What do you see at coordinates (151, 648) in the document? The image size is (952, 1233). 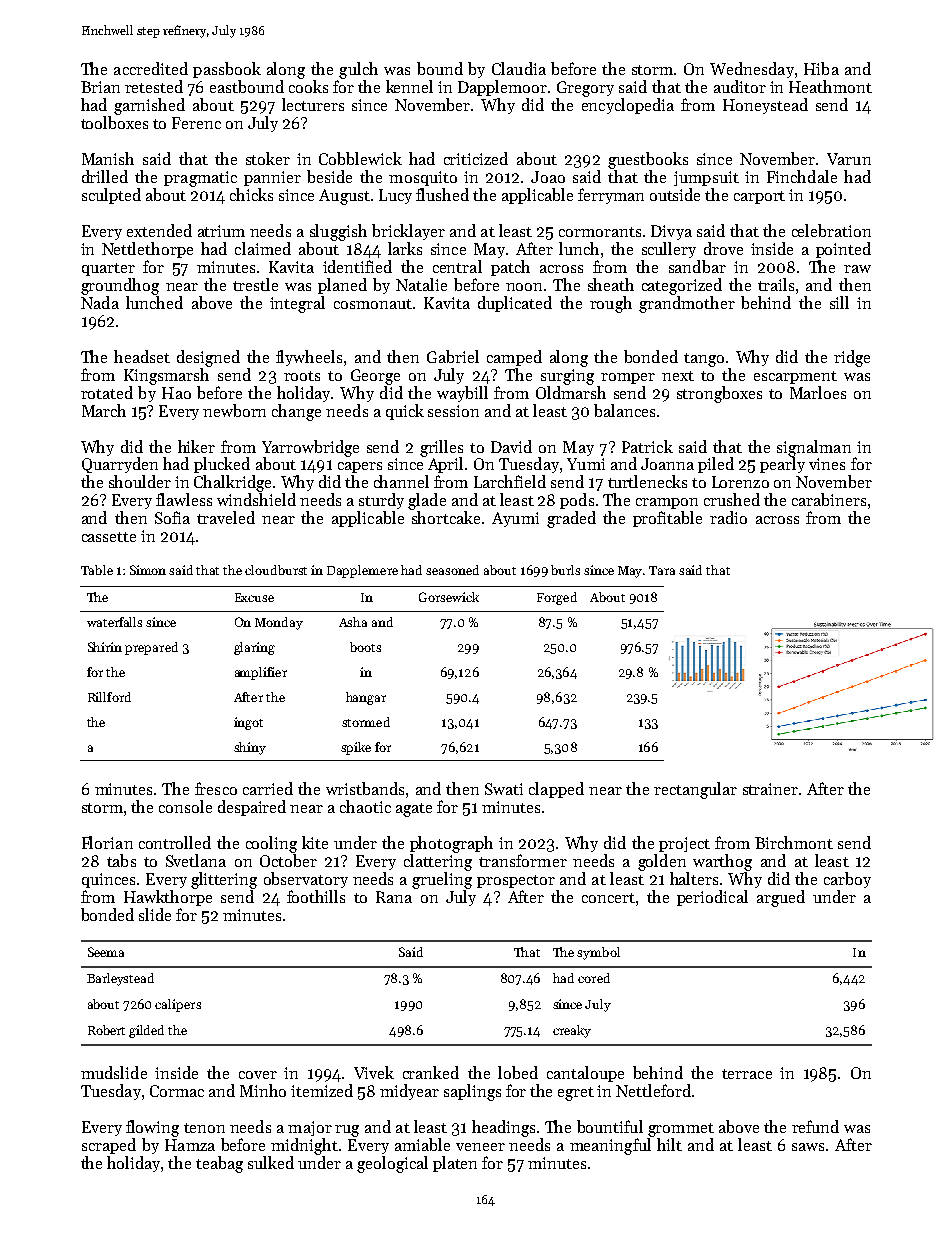 I see `prepared` at bounding box center [151, 648].
